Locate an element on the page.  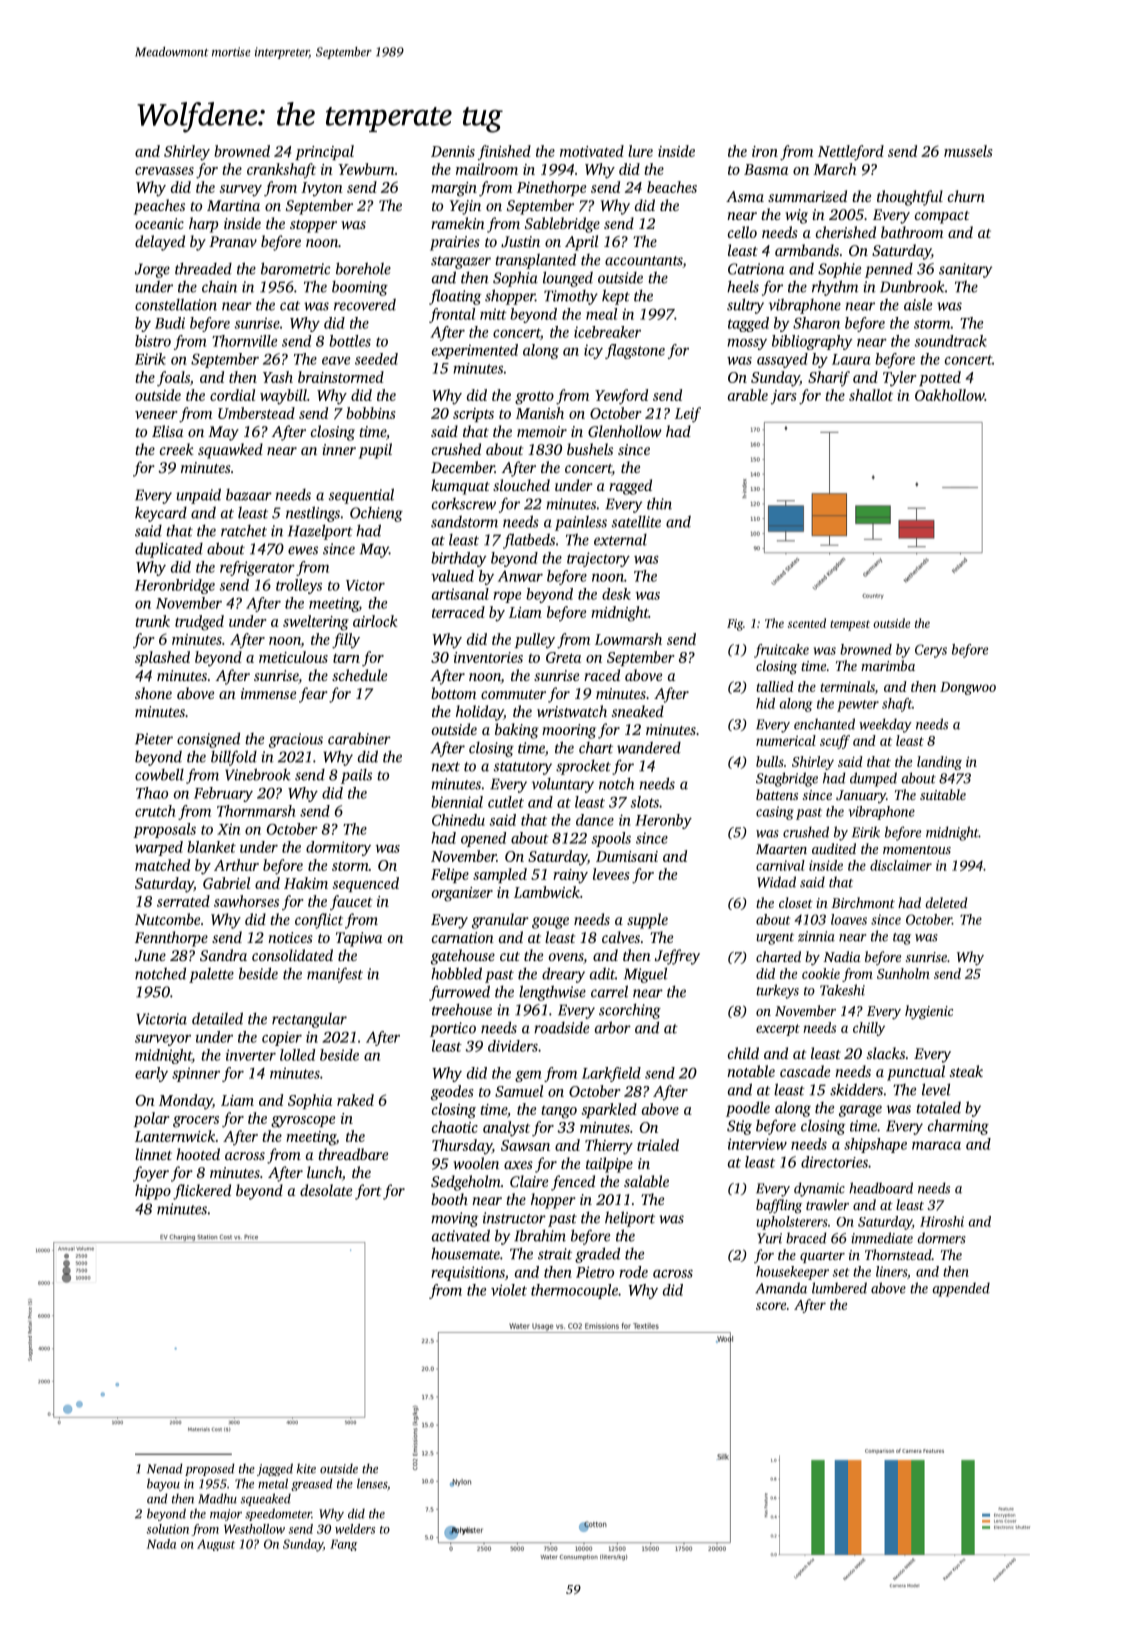
Umberstead is located at coordinates (256, 413).
